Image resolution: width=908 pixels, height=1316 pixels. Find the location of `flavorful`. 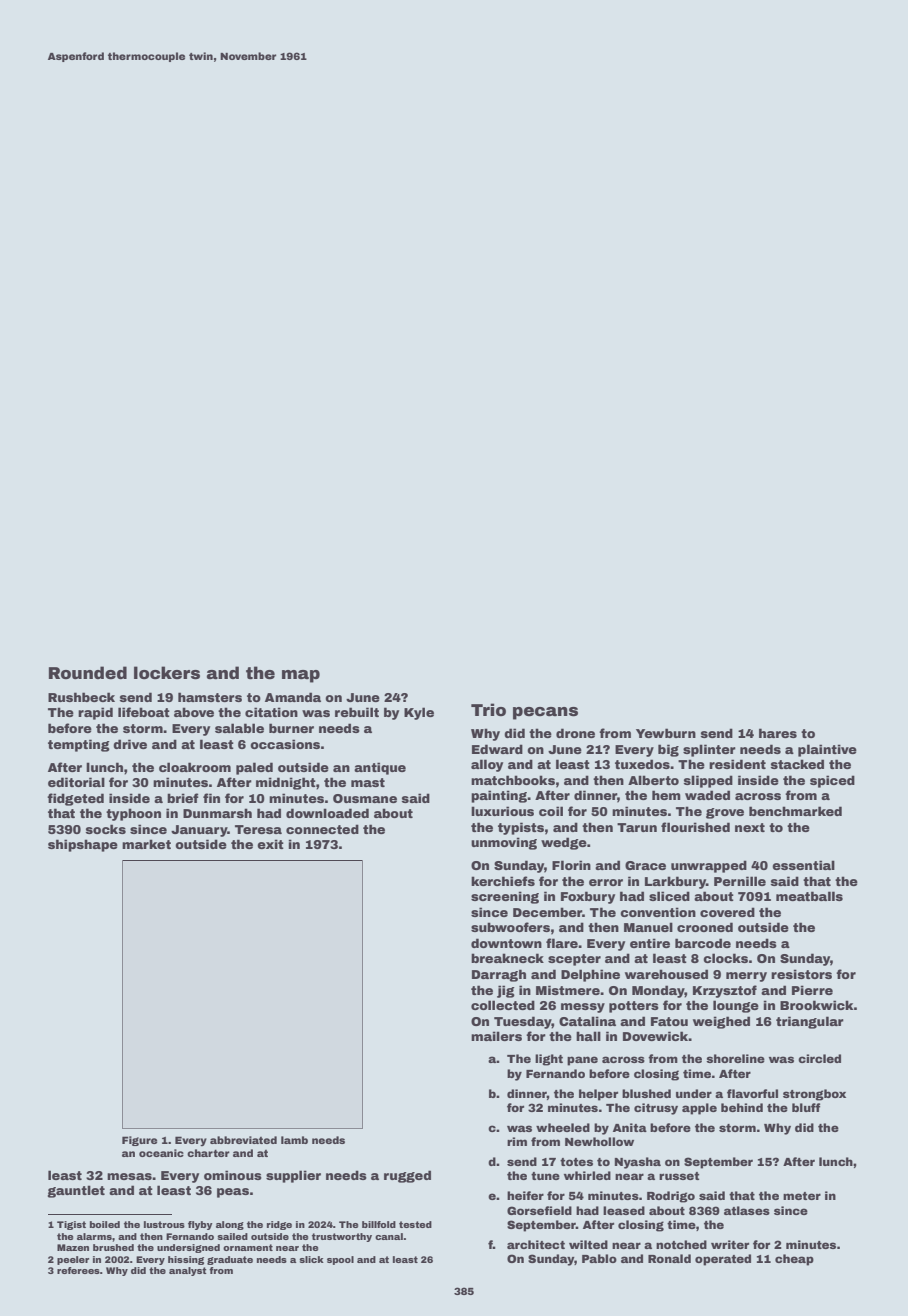

flavorful is located at coordinates (752, 1093).
